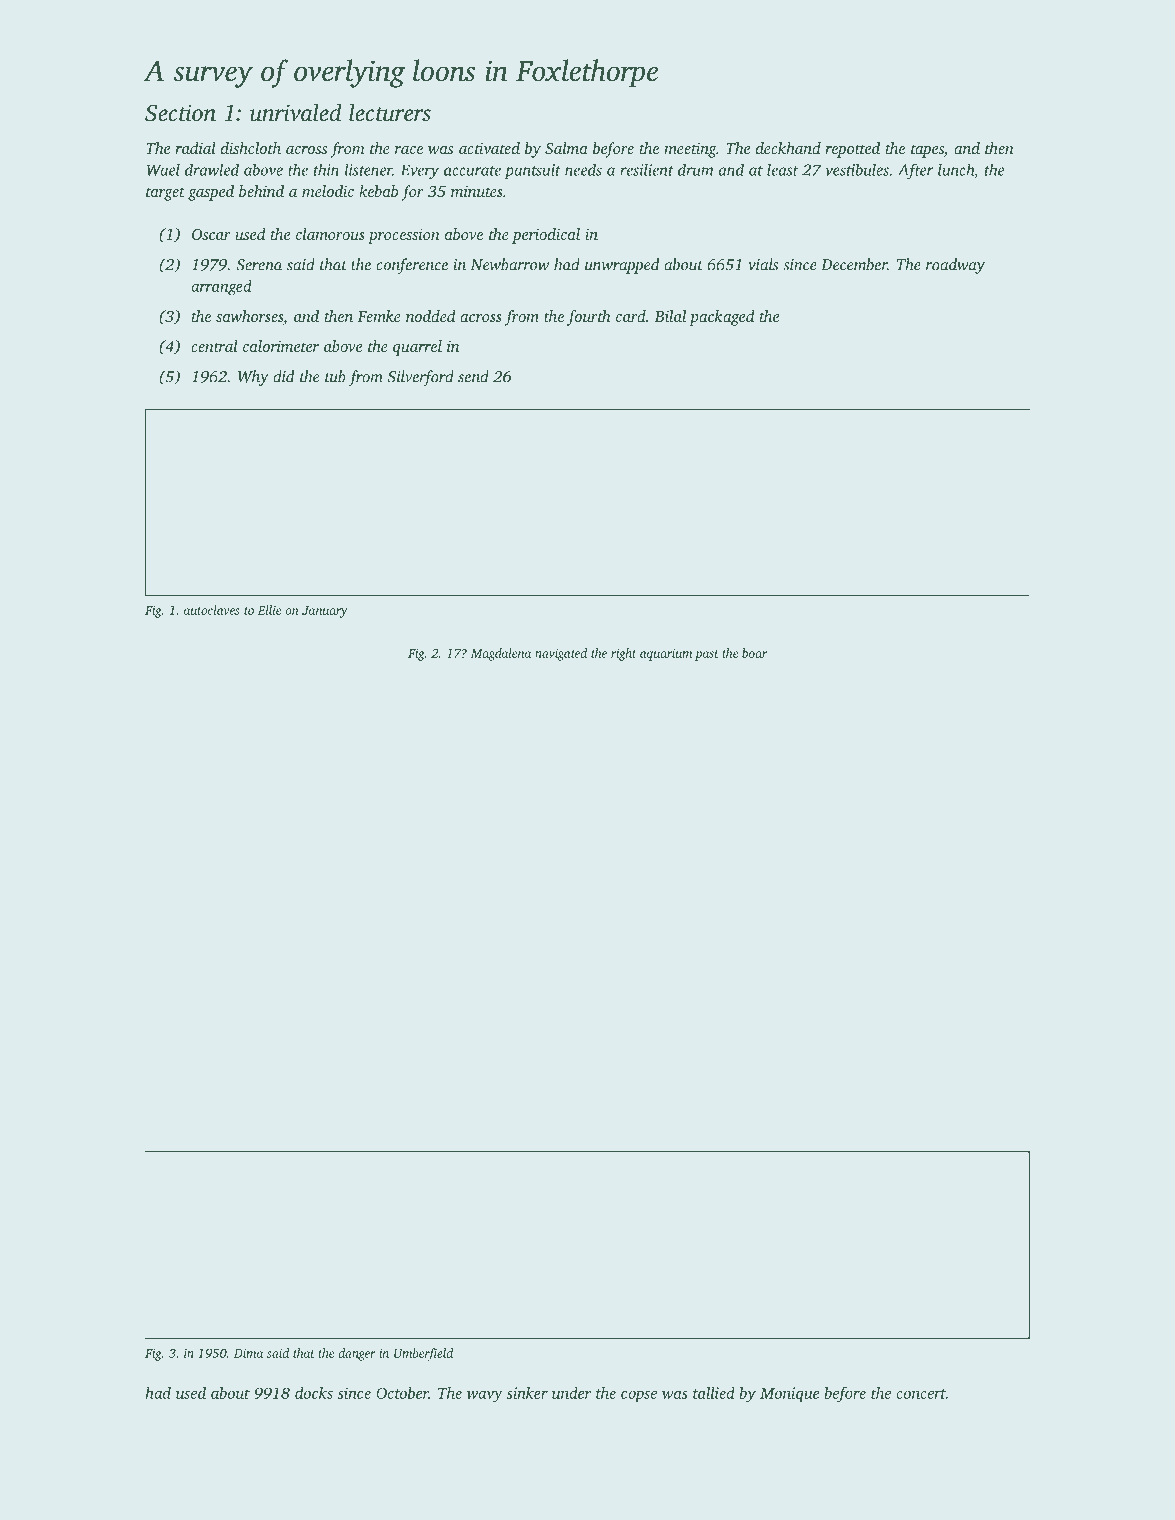 This image has width=1175, height=1520. Describe the element at coordinates (927, 151) in the image. I see `tapes` at that location.
